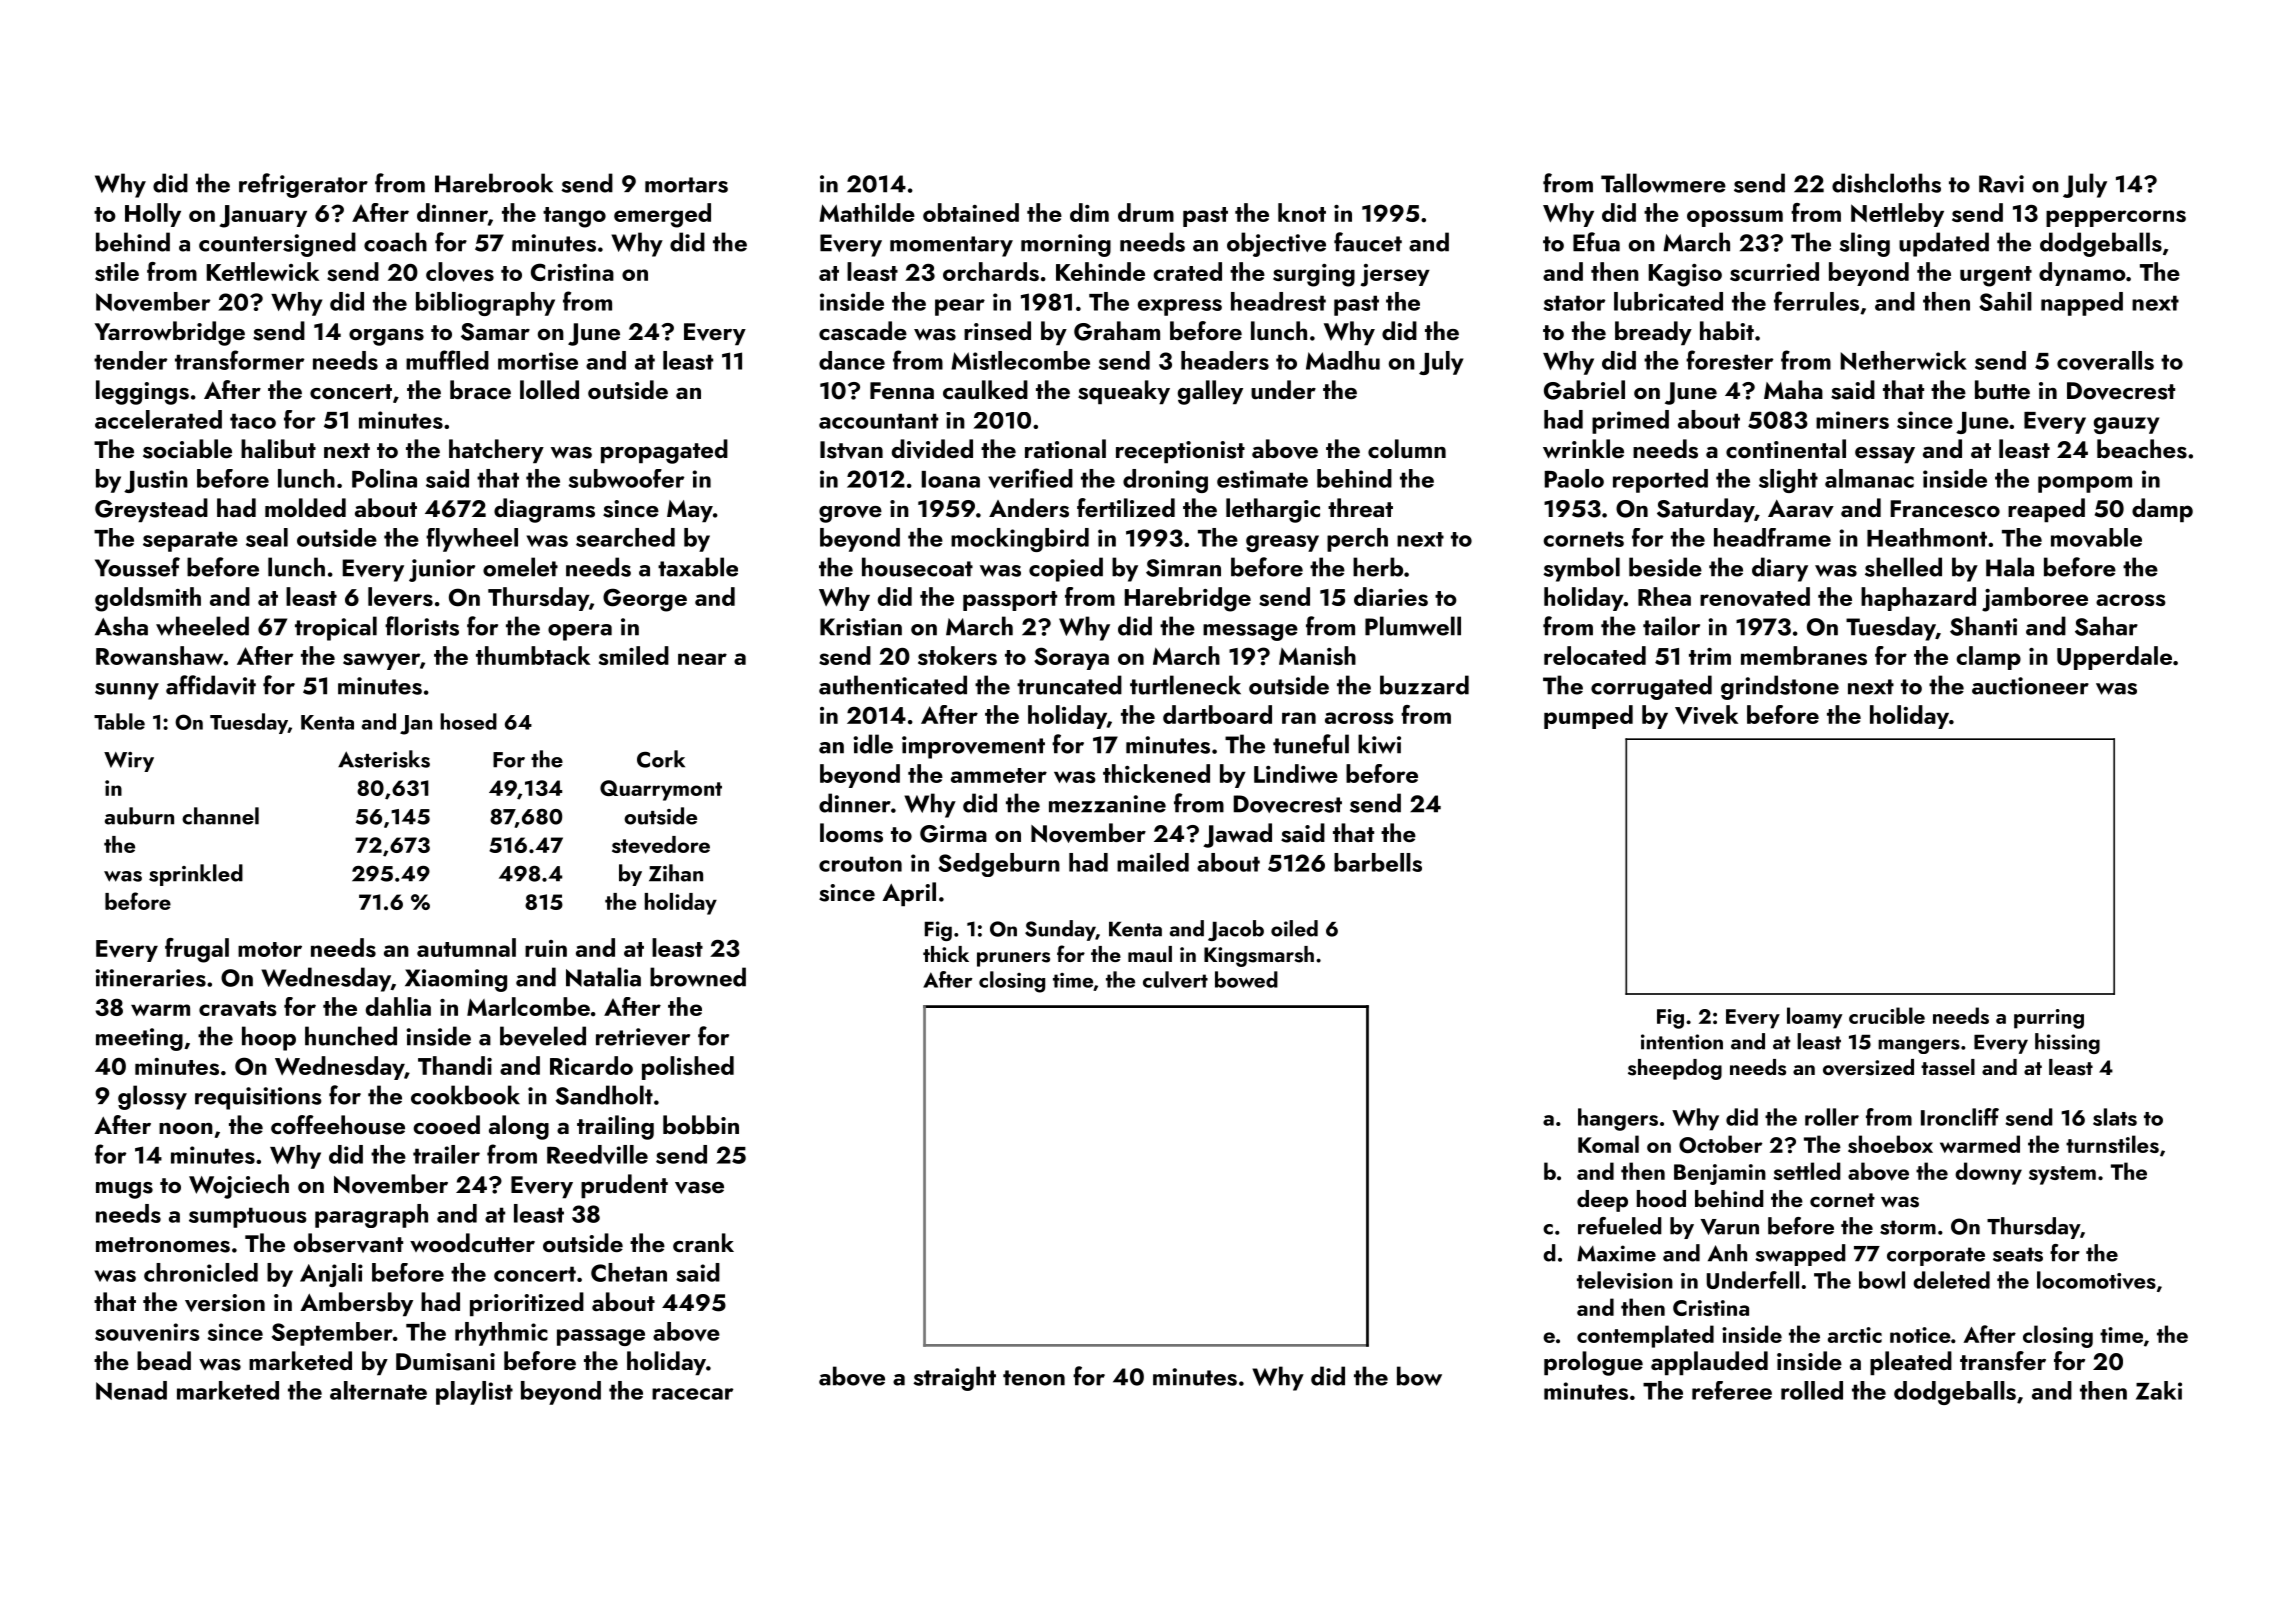  What do you see at coordinates (378, 1390) in the image?
I see `alternate` at bounding box center [378, 1390].
